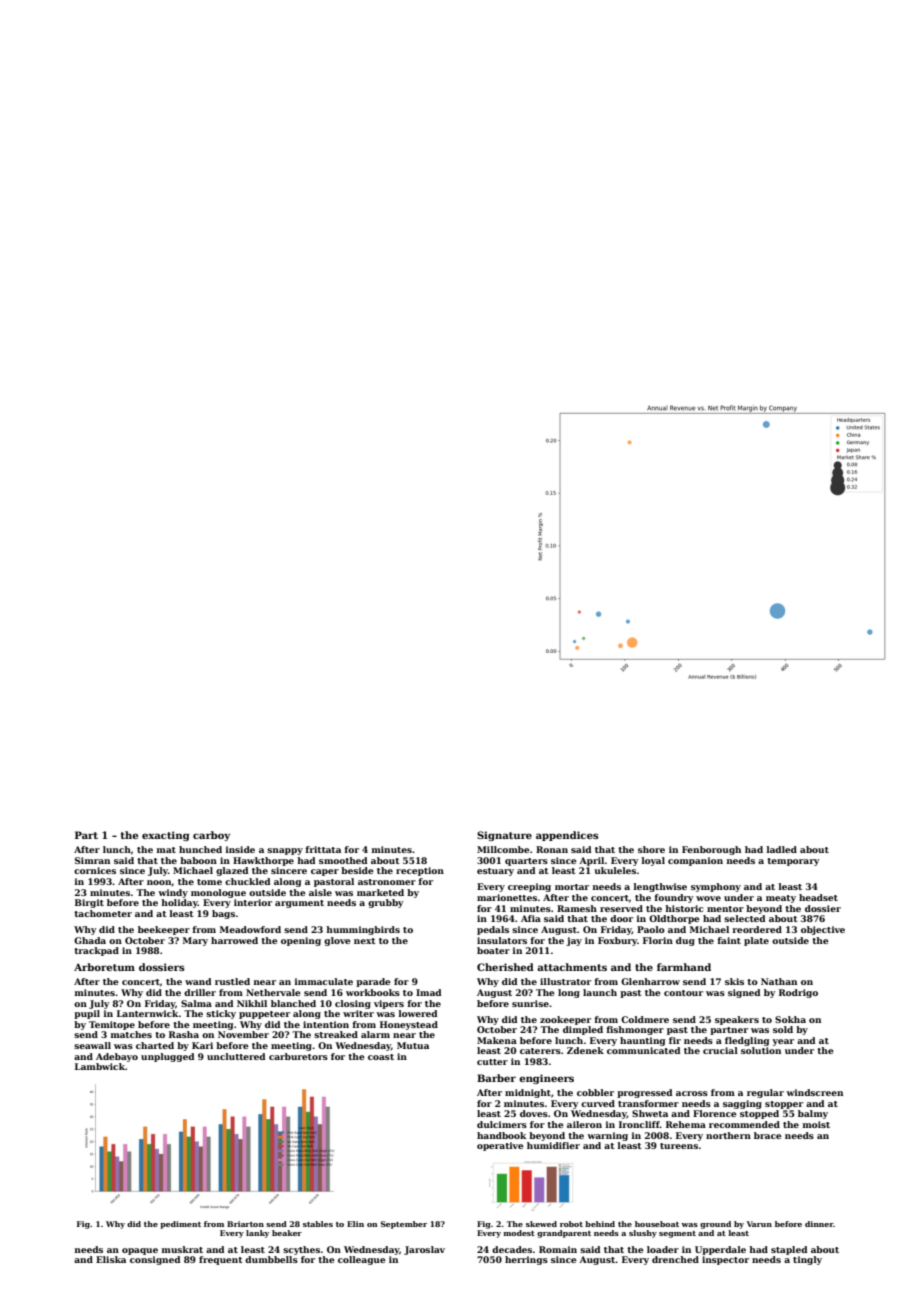 Image resolution: width=924 pixels, height=1308 pixels. What do you see at coordinates (89, 903) in the document?
I see `Birgit` at bounding box center [89, 903].
